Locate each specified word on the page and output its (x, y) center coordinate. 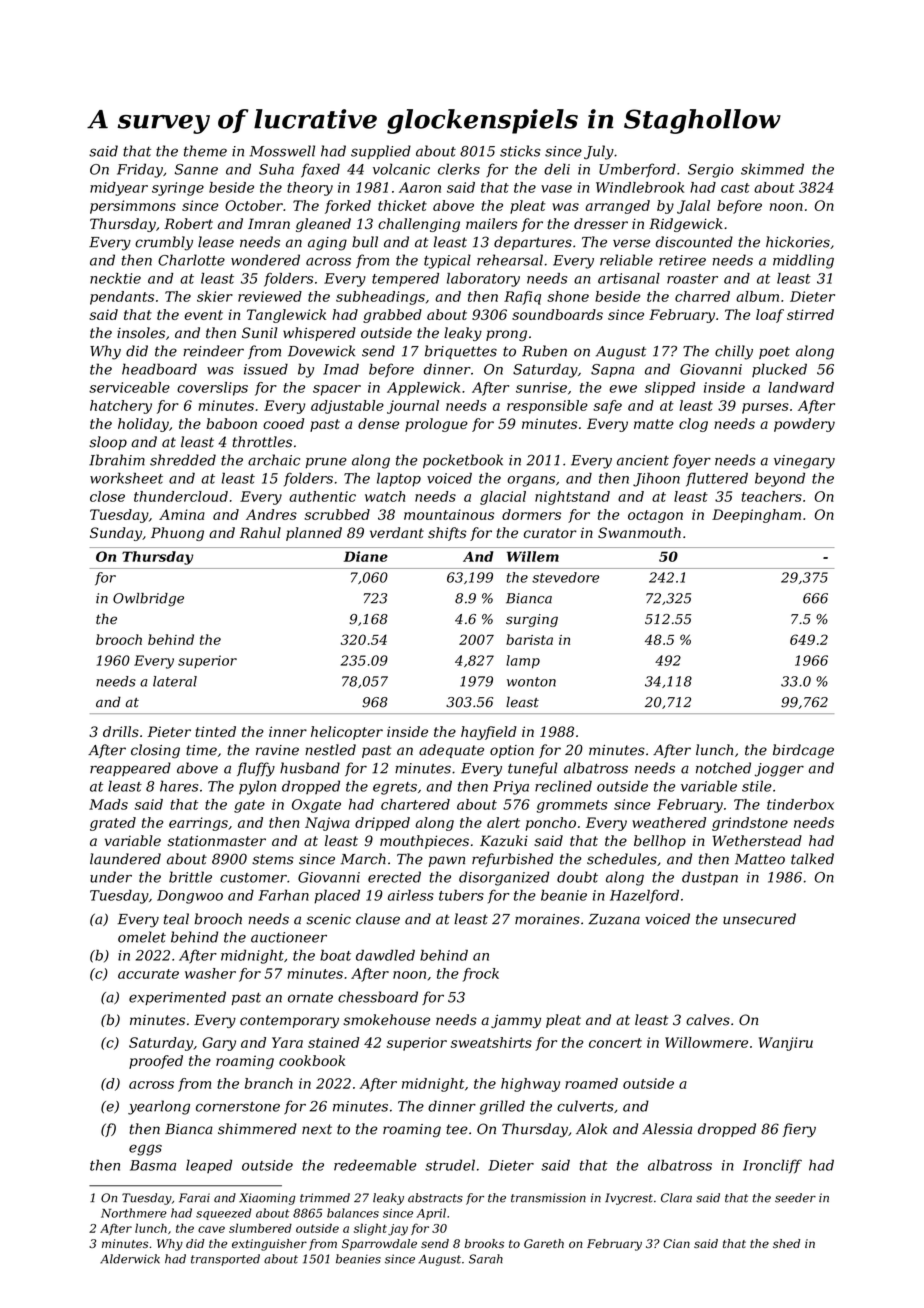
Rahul (260, 532)
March (363, 859)
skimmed (772, 169)
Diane (366, 556)
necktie (115, 278)
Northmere (134, 1213)
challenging (419, 225)
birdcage (803, 751)
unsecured (759, 919)
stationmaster (217, 840)
